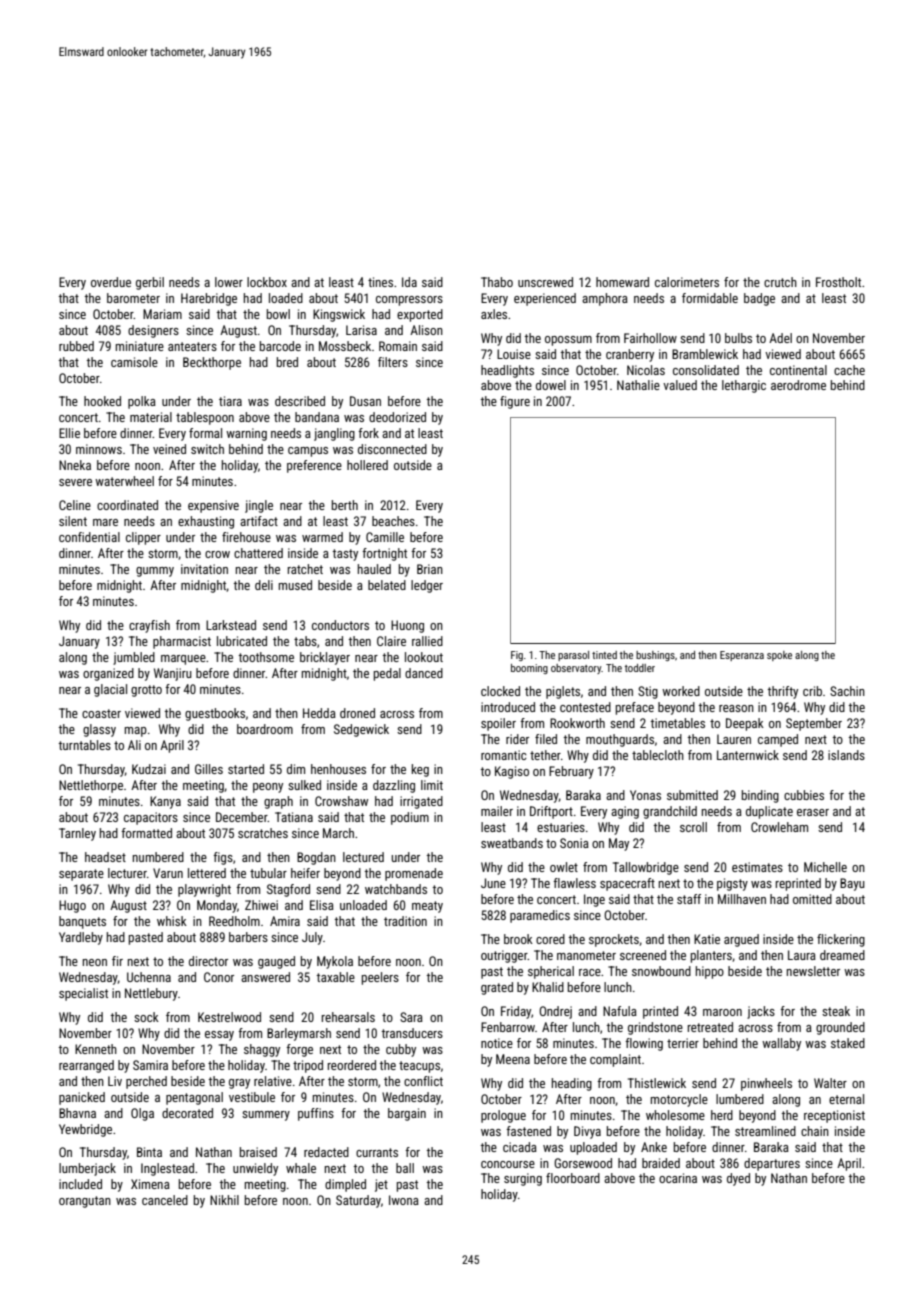 This document has width=924, height=1308. I want to click on Tarnley, so click(77, 834).
